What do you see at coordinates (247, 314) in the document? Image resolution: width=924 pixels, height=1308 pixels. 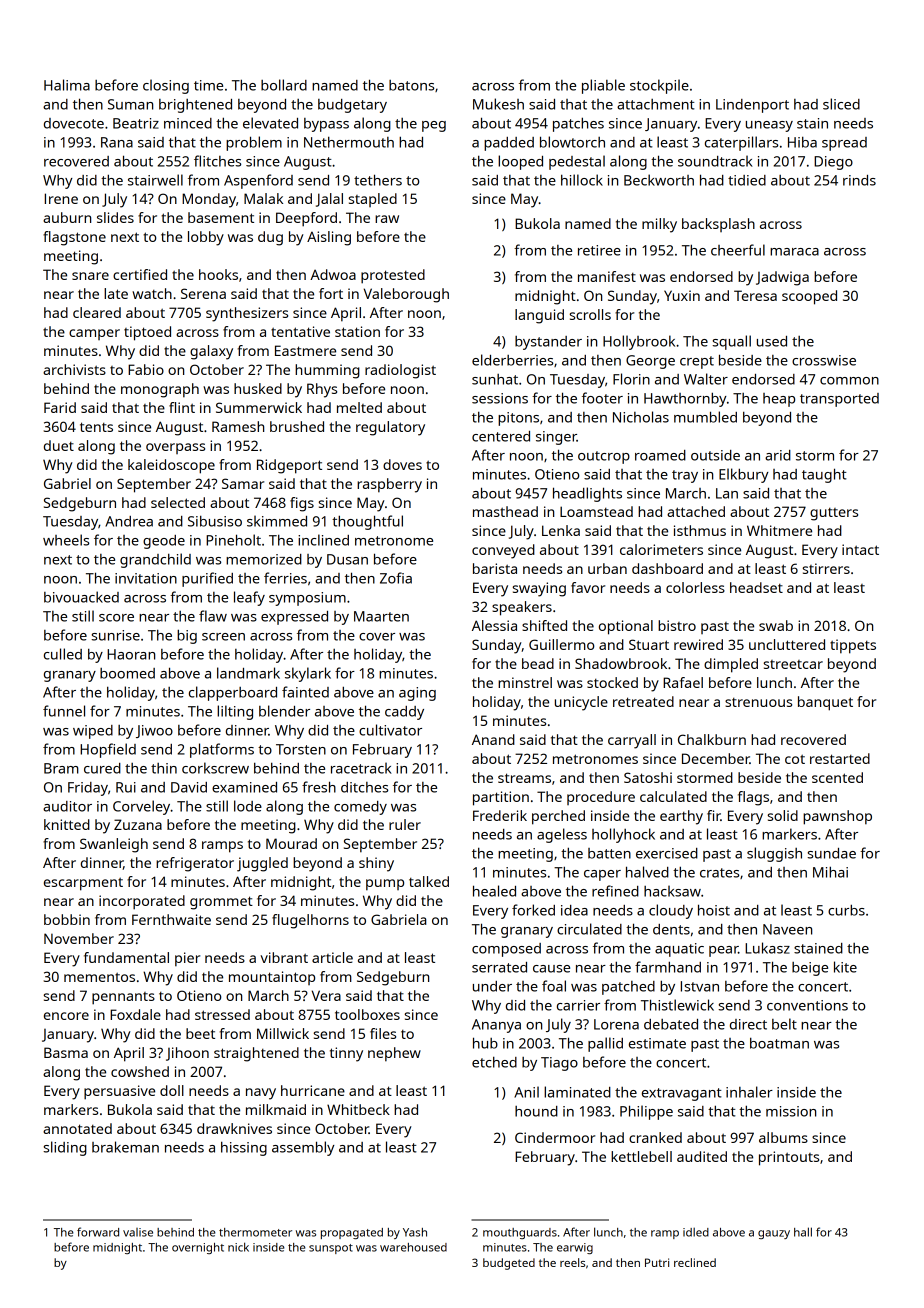 I see `synthesizers` at bounding box center [247, 314].
